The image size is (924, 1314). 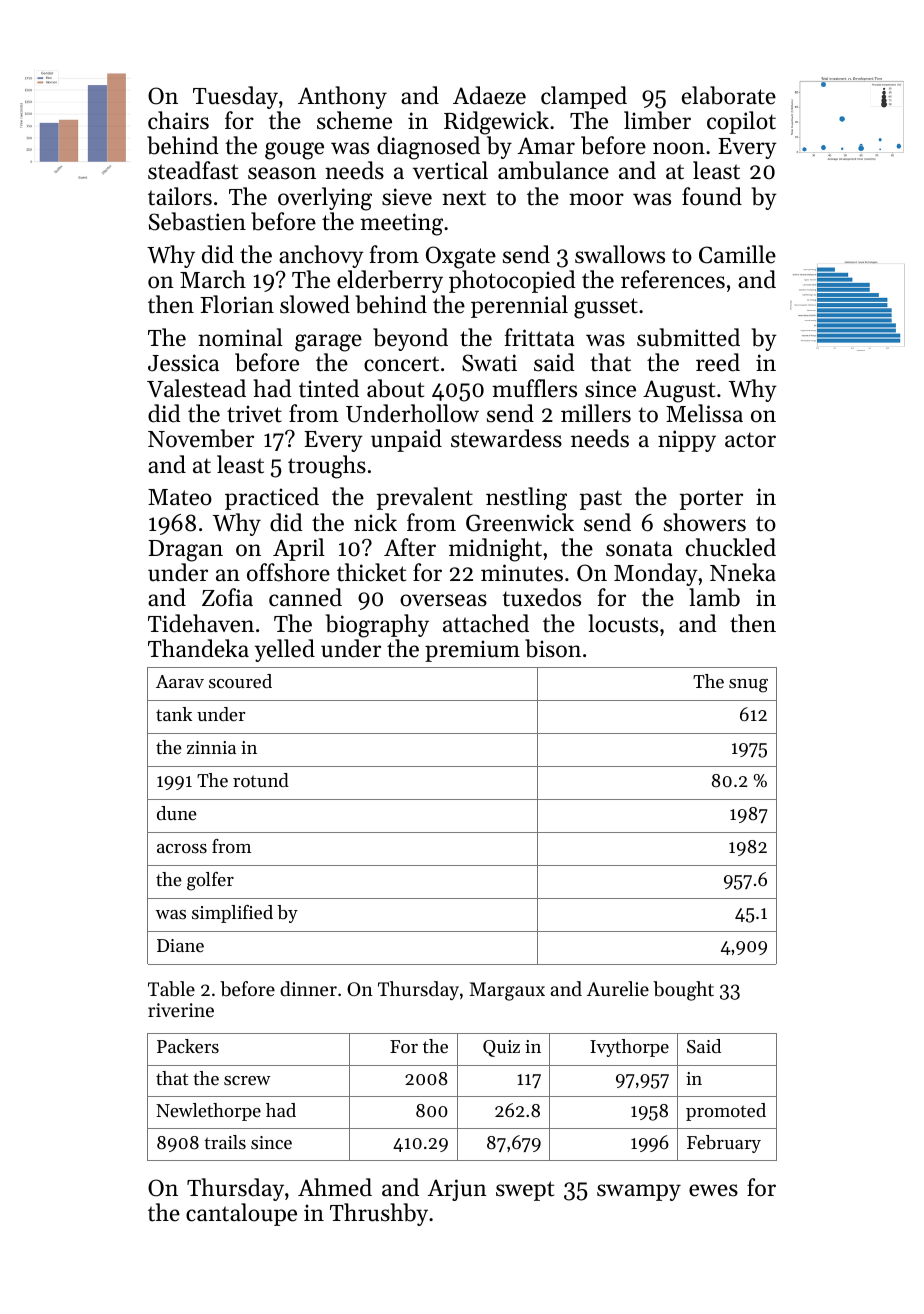 What do you see at coordinates (457, 1190) in the page?
I see `Arjun` at bounding box center [457, 1190].
